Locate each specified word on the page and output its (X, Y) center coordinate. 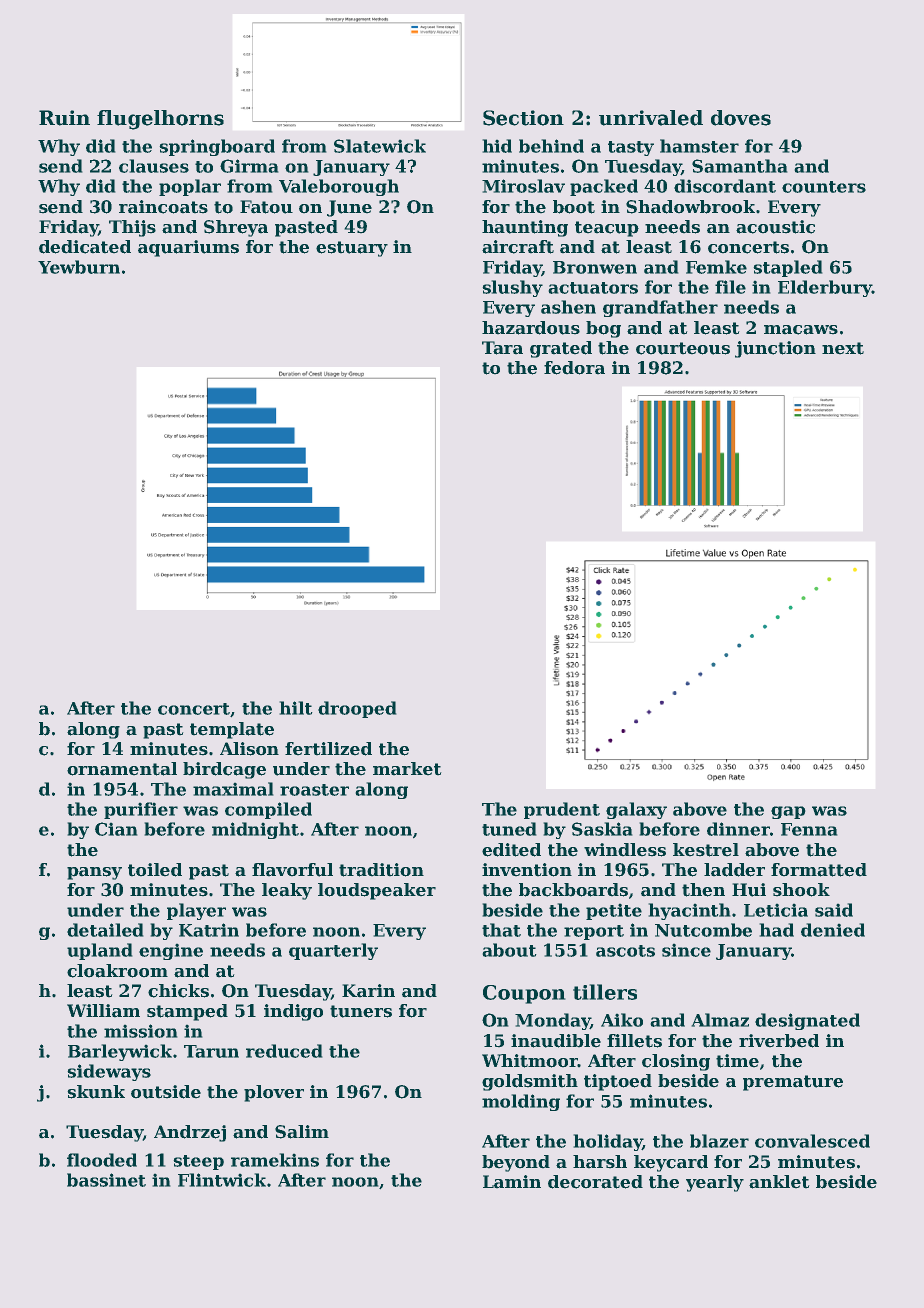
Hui (749, 890)
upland (99, 951)
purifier (141, 810)
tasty (631, 148)
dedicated (85, 247)
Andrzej (190, 1133)
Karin (368, 990)
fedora (574, 368)
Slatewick (380, 146)
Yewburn (79, 267)
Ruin (64, 118)
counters (824, 187)
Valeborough (339, 187)
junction (775, 349)
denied (833, 930)
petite (614, 912)
